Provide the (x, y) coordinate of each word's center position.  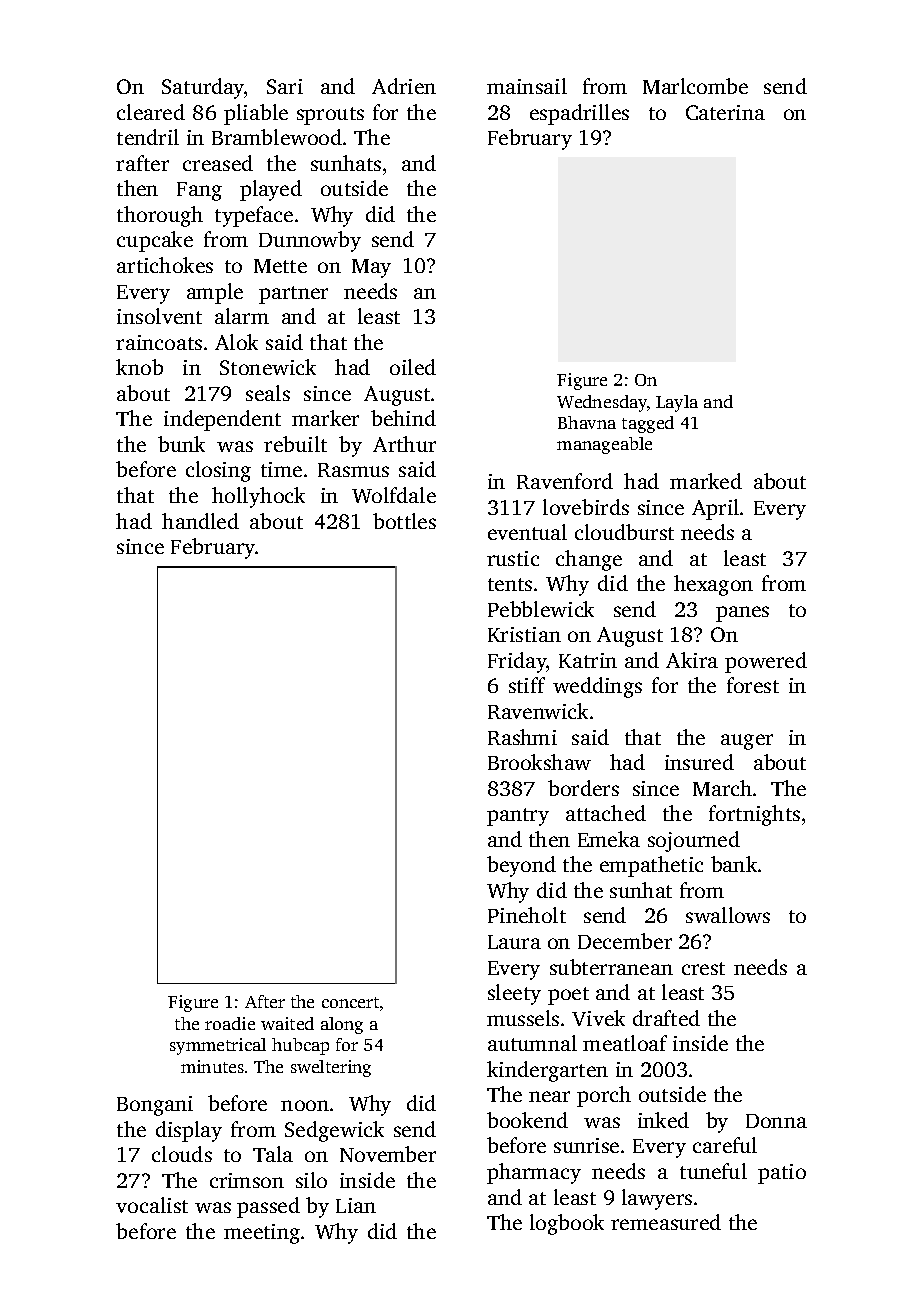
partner (293, 295)
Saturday (203, 88)
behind (403, 418)
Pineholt (527, 915)
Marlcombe (695, 86)
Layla (677, 403)
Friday (517, 662)
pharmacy (534, 1173)
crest (703, 968)
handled (200, 521)
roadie (230, 1023)
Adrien (404, 86)
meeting (262, 1234)
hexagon (713, 585)
